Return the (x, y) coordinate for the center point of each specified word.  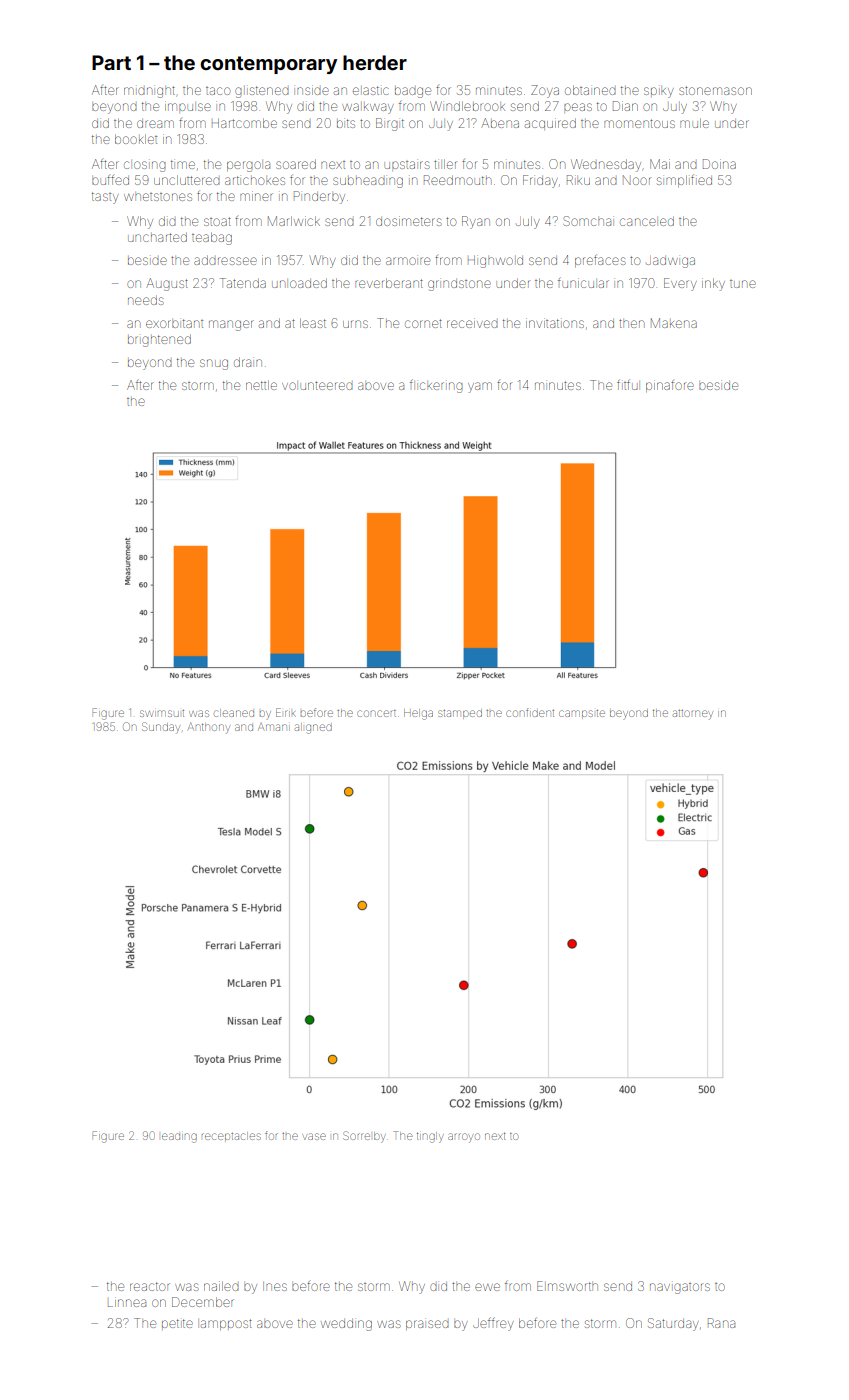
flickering (436, 386)
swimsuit (162, 713)
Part (111, 62)
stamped (460, 714)
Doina (719, 164)
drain (248, 362)
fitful (627, 385)
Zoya (545, 91)
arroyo (464, 1138)
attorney (693, 715)
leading (179, 1138)
